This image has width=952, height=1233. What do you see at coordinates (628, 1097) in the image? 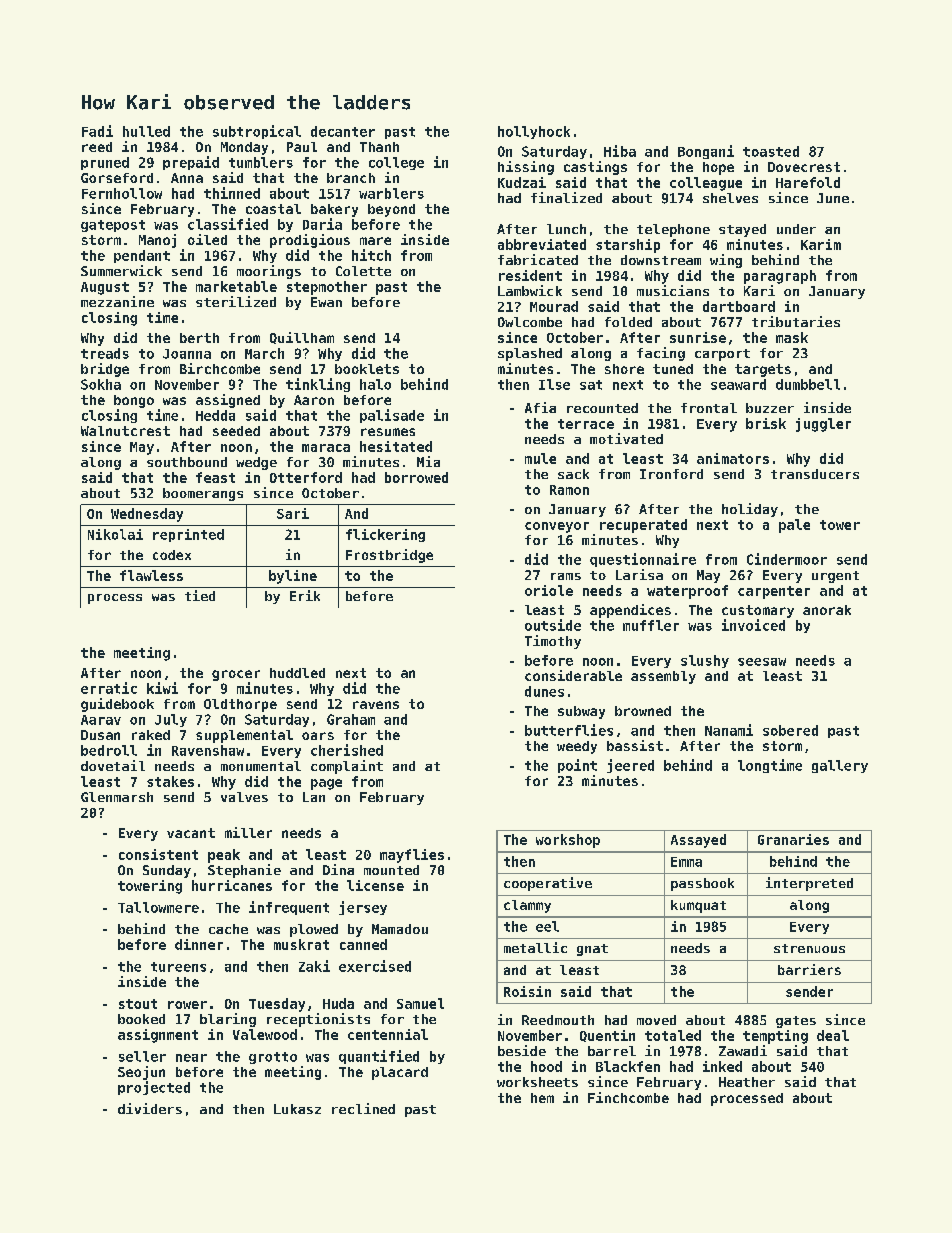
I see `Finchcombe` at bounding box center [628, 1097].
